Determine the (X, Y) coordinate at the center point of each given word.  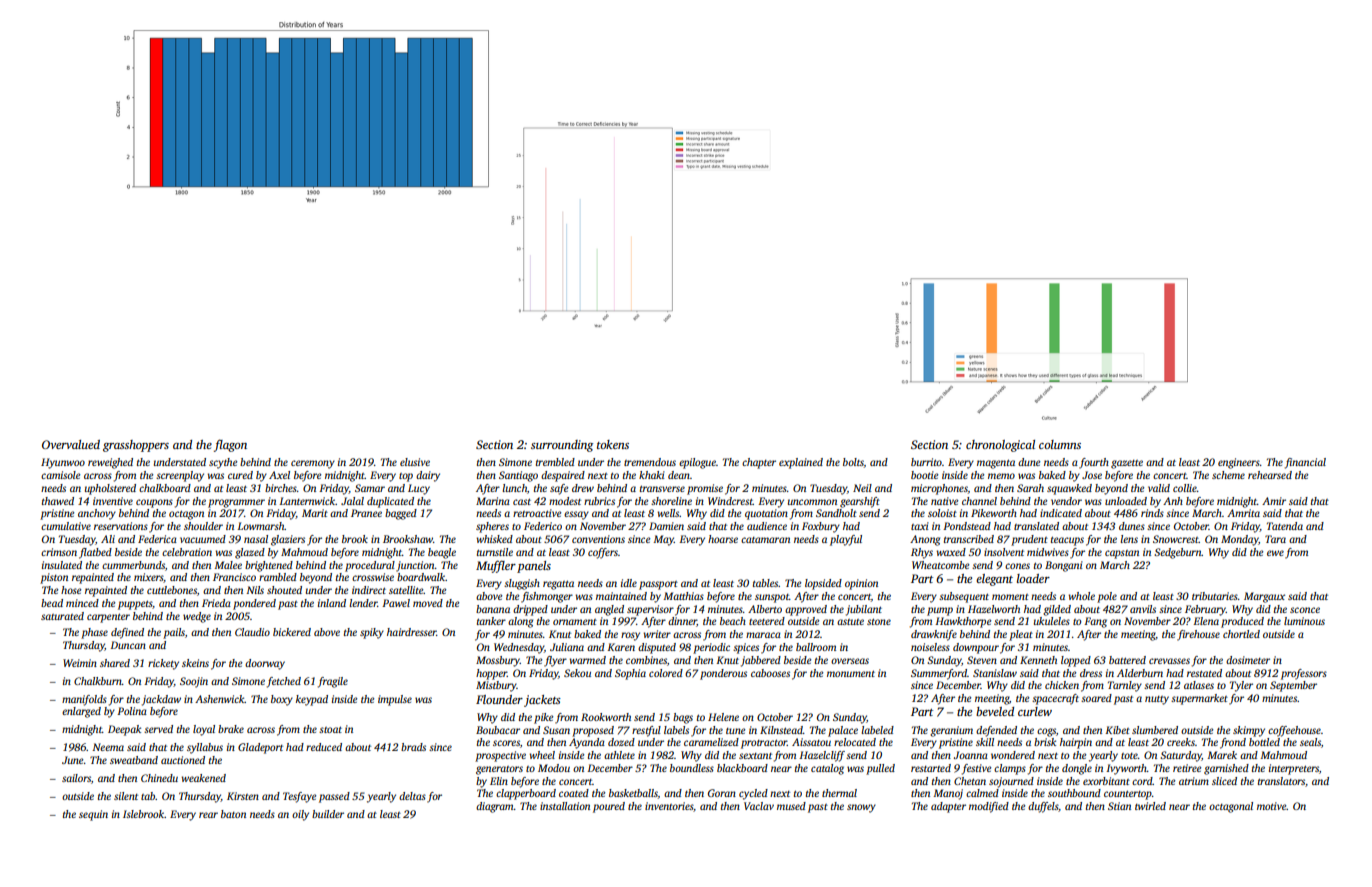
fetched (284, 682)
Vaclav (759, 806)
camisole (60, 475)
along (520, 622)
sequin (93, 815)
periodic (711, 648)
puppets (135, 605)
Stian (1119, 806)
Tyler (1241, 686)
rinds (1152, 513)
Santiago (518, 476)
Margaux (1264, 597)
